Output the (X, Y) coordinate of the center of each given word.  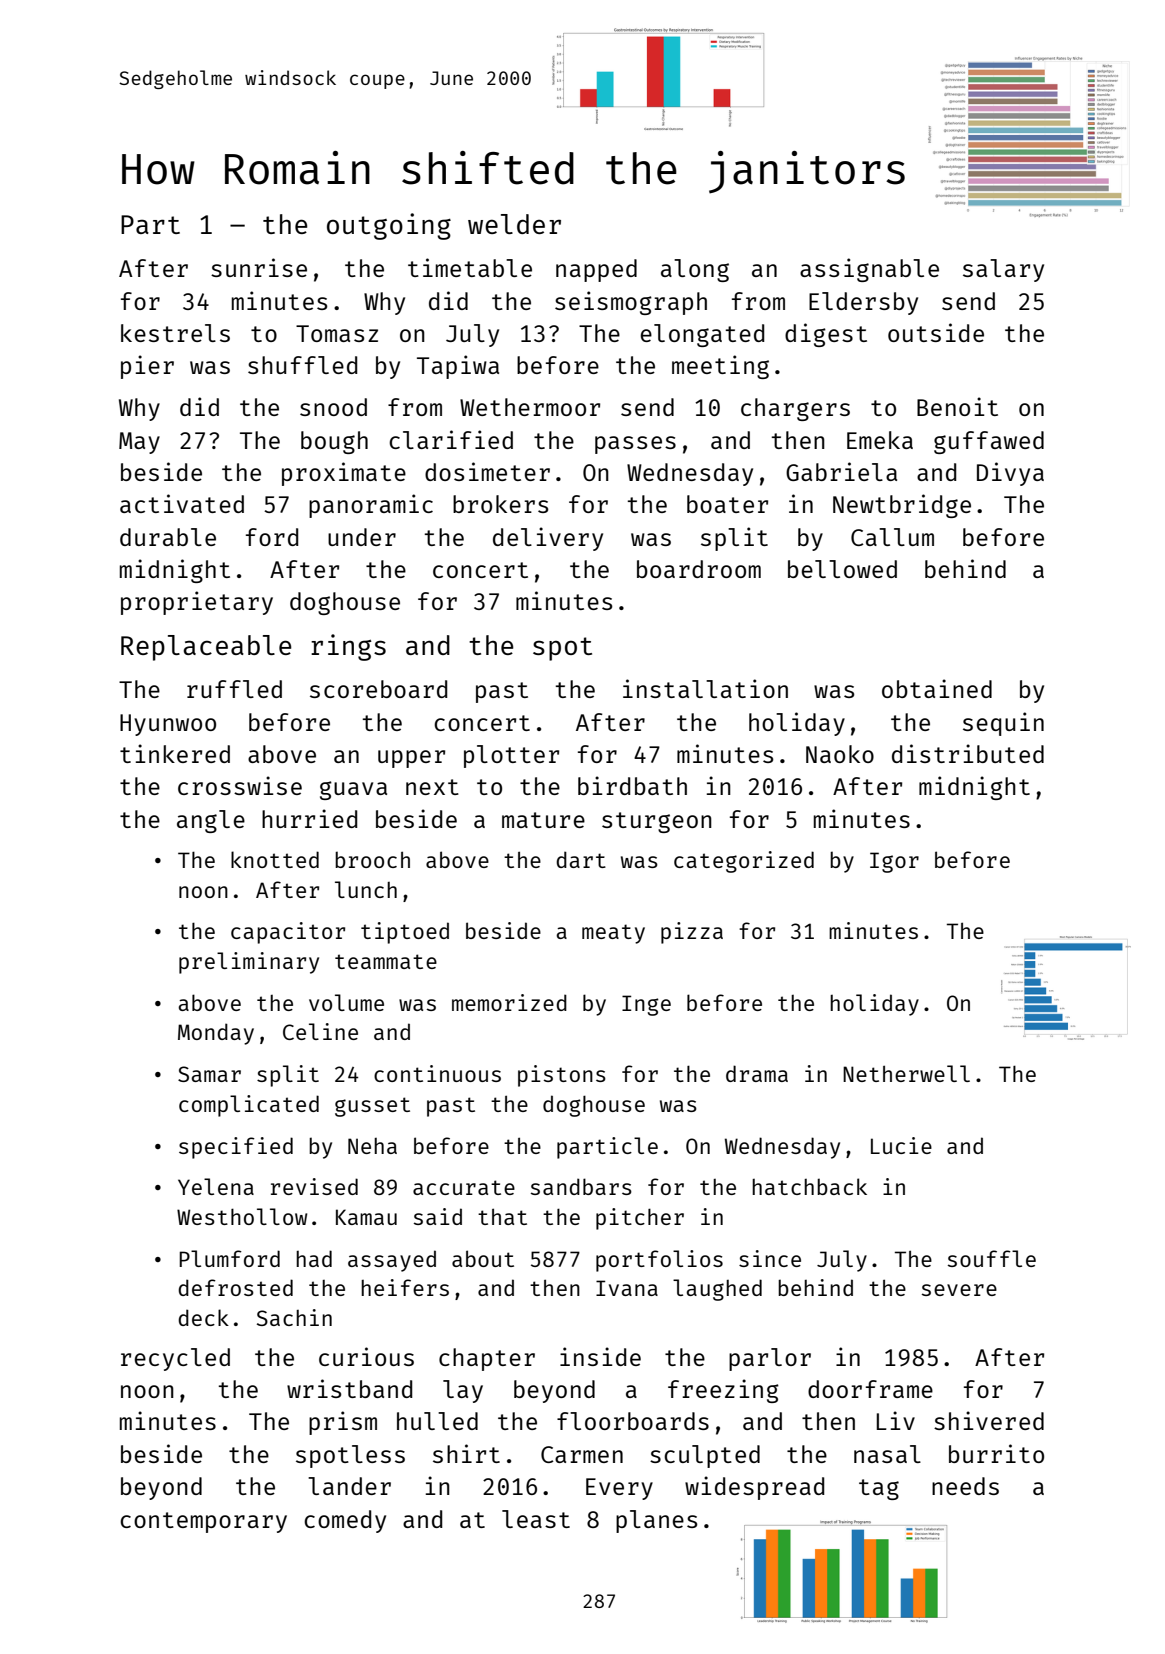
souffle (992, 1258)
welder (514, 224)
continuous (437, 1073)
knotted (275, 859)
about (483, 1258)
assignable (869, 270)
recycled (175, 1359)
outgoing (389, 226)
